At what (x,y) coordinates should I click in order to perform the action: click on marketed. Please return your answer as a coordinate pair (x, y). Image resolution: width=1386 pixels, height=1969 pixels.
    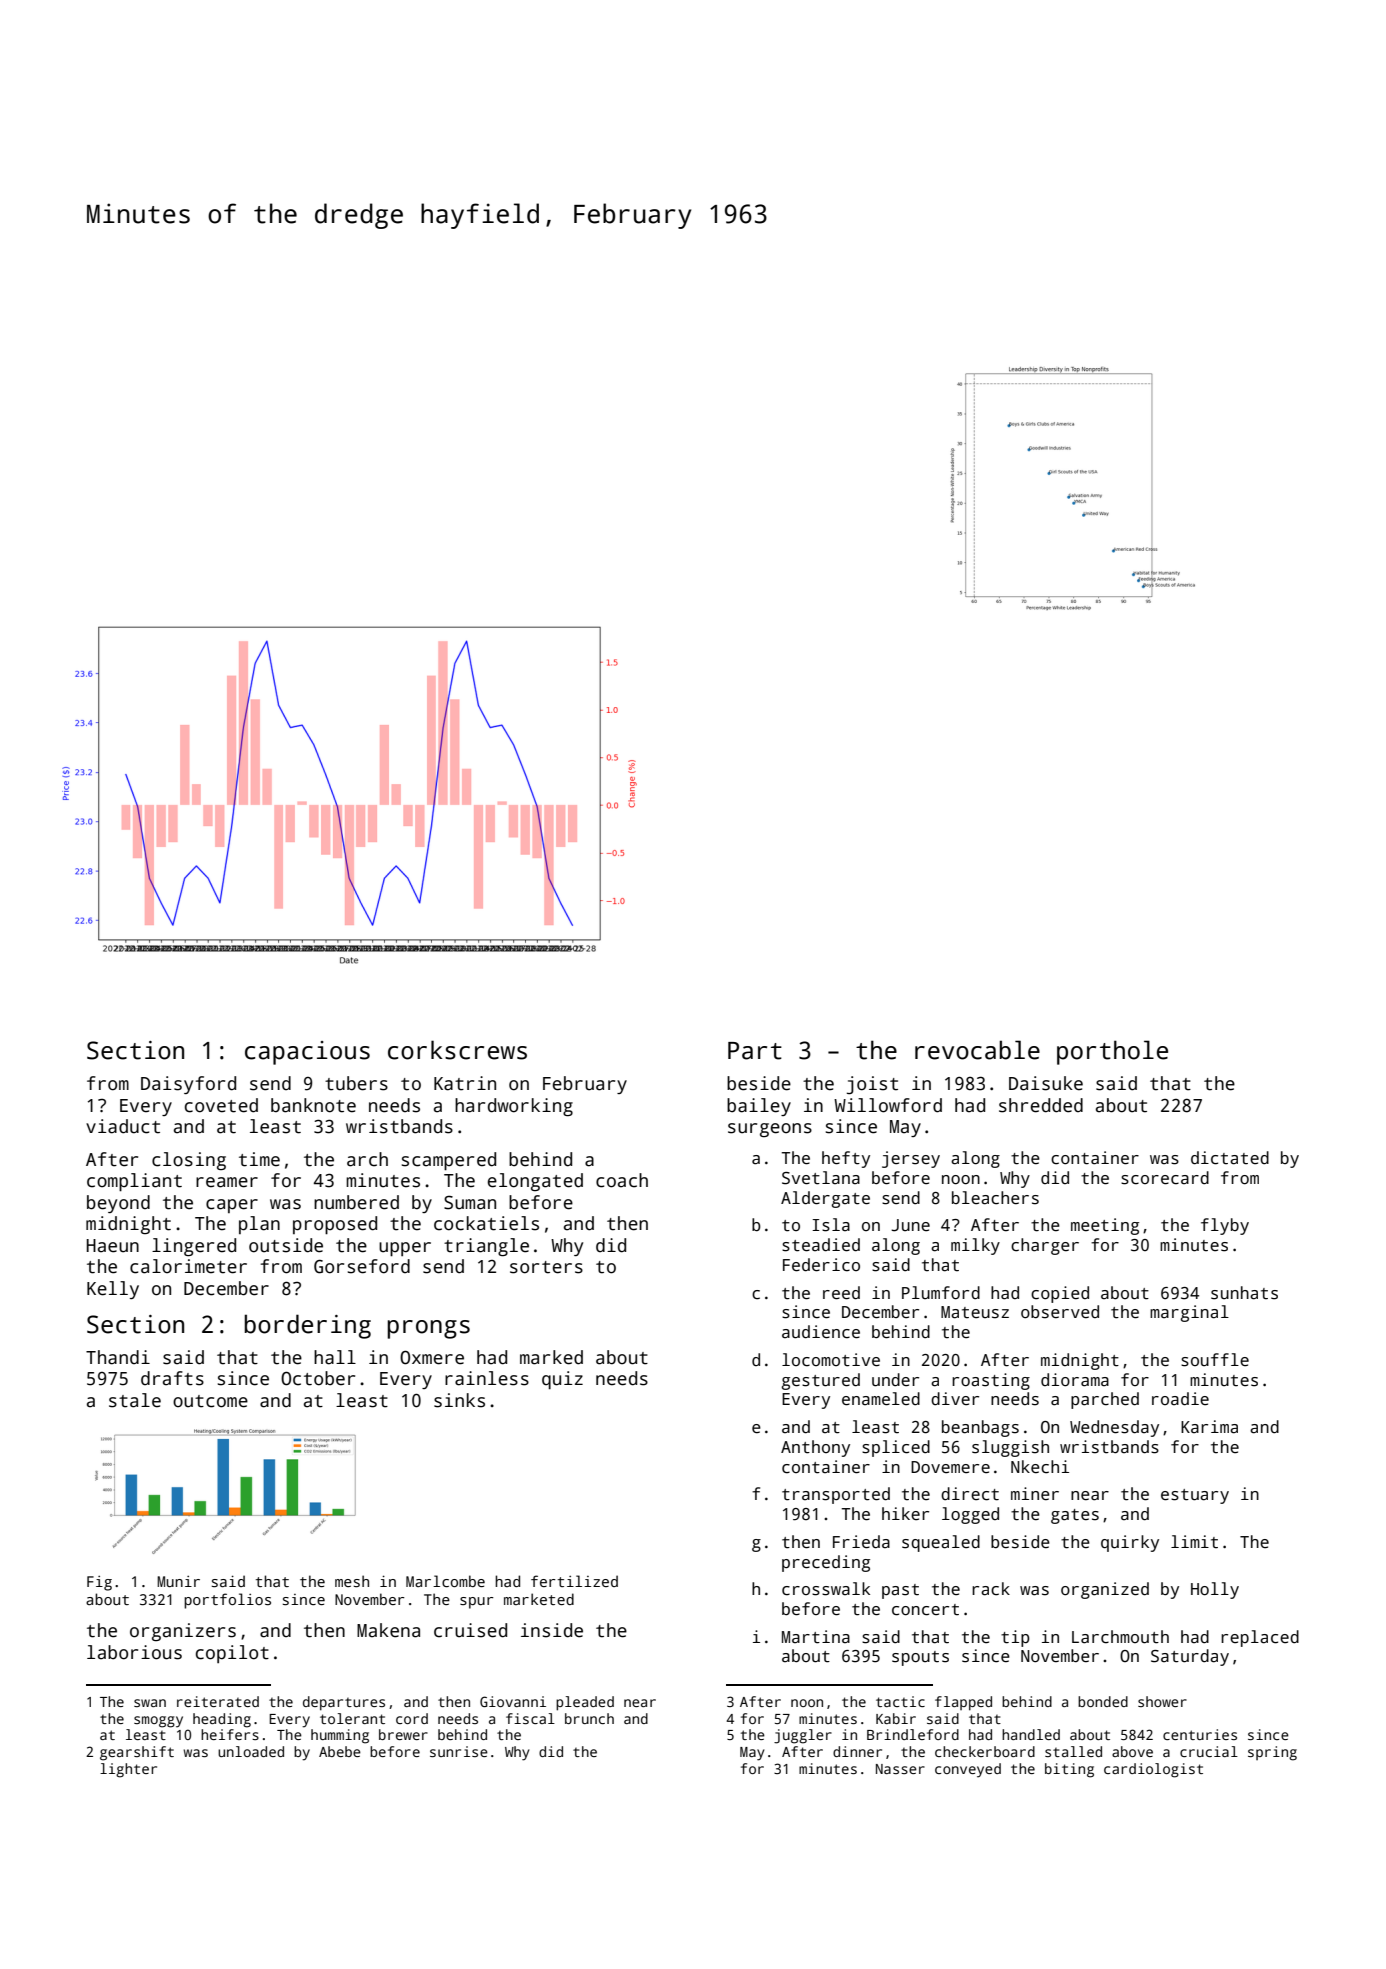
    Looking at the image, I should click on (539, 1599).
